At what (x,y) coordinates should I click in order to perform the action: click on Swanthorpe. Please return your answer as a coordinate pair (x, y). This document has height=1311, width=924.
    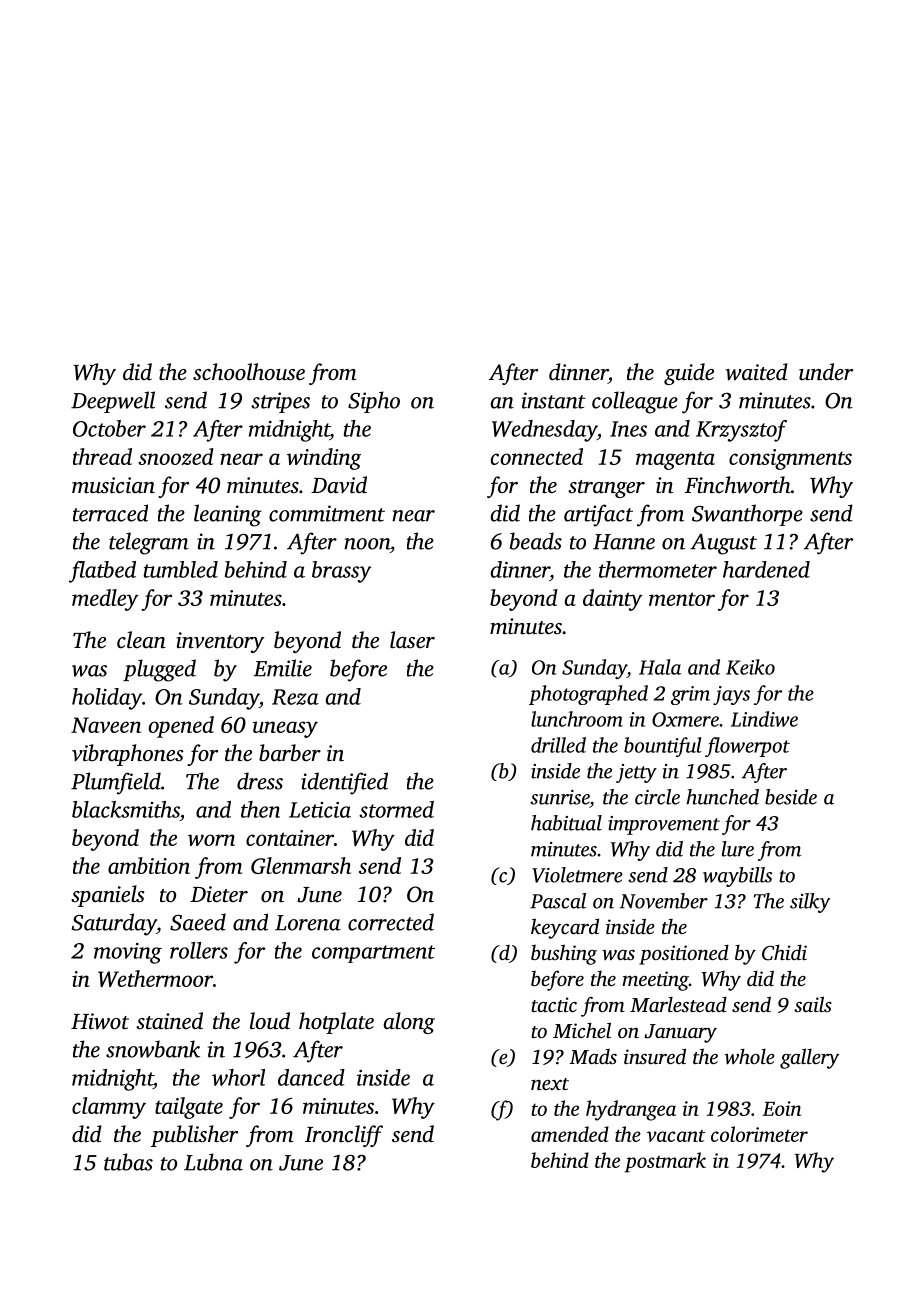
    Looking at the image, I should click on (747, 515).
